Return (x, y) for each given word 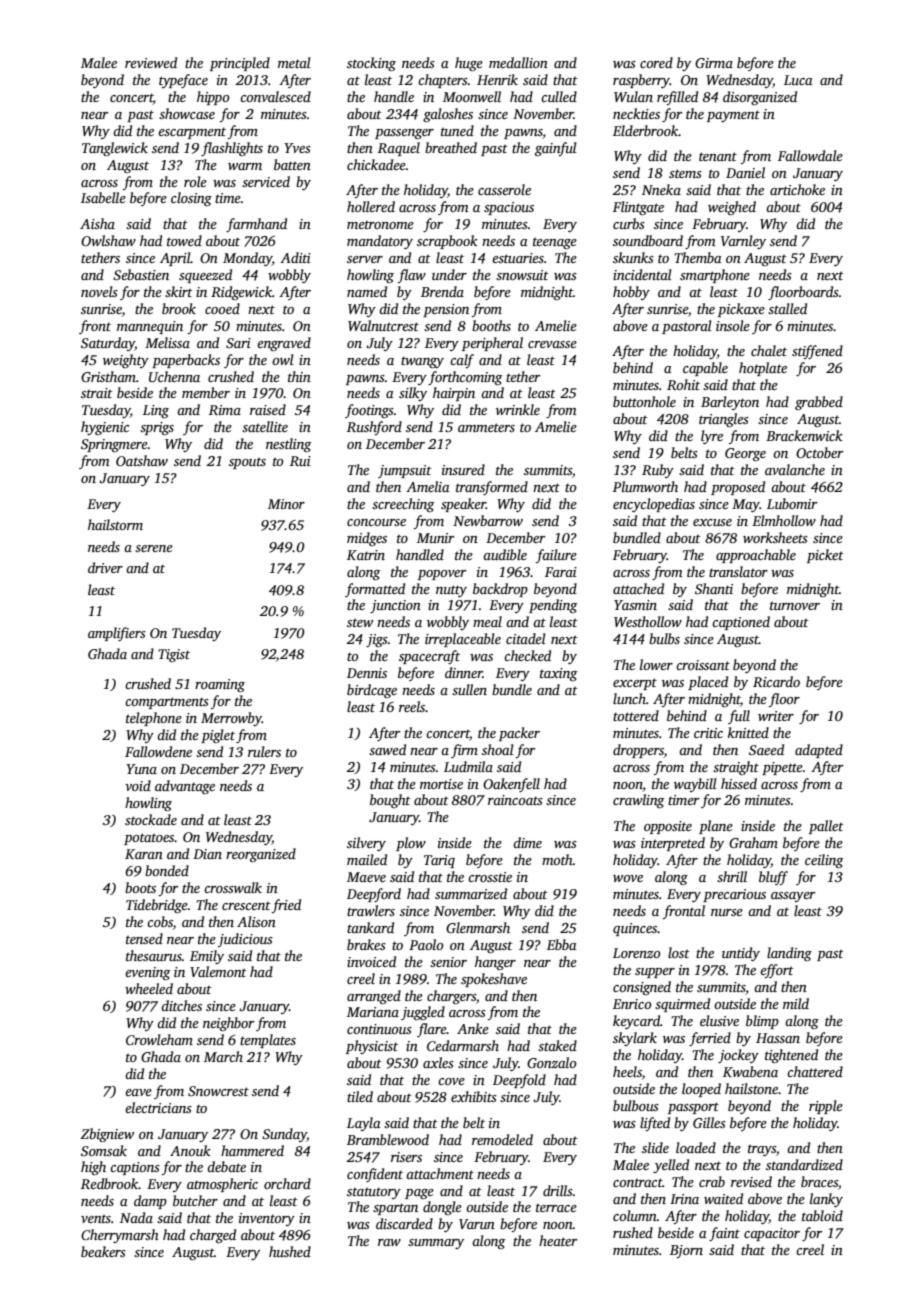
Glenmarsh (478, 927)
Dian (207, 854)
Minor (286, 504)
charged (213, 1236)
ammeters (486, 427)
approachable (756, 556)
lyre (712, 437)
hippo (213, 98)
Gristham (108, 376)
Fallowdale (810, 155)
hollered (371, 206)
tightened (791, 1056)
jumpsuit (405, 471)
